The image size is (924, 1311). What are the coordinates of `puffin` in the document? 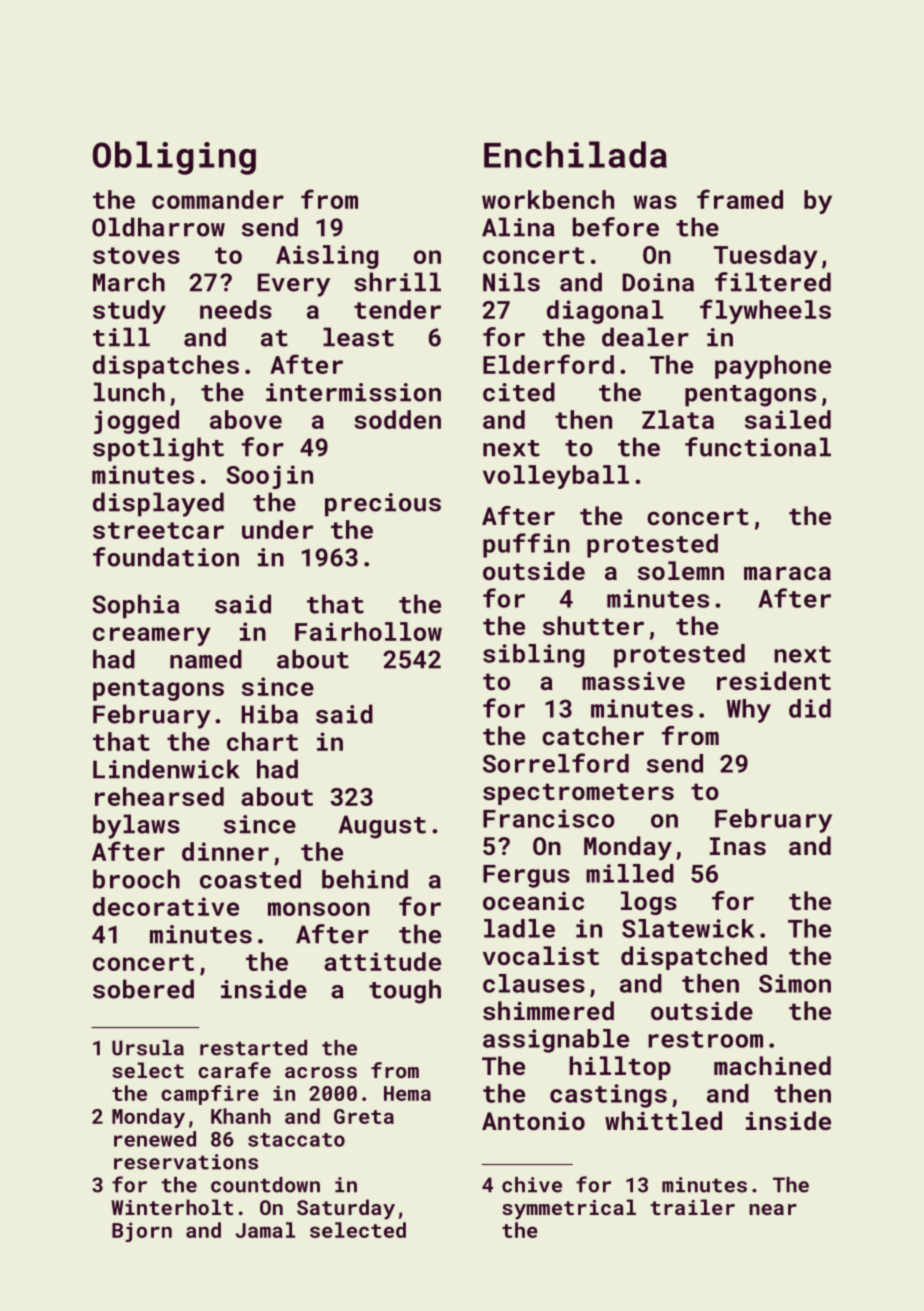 It's located at (526, 545).
